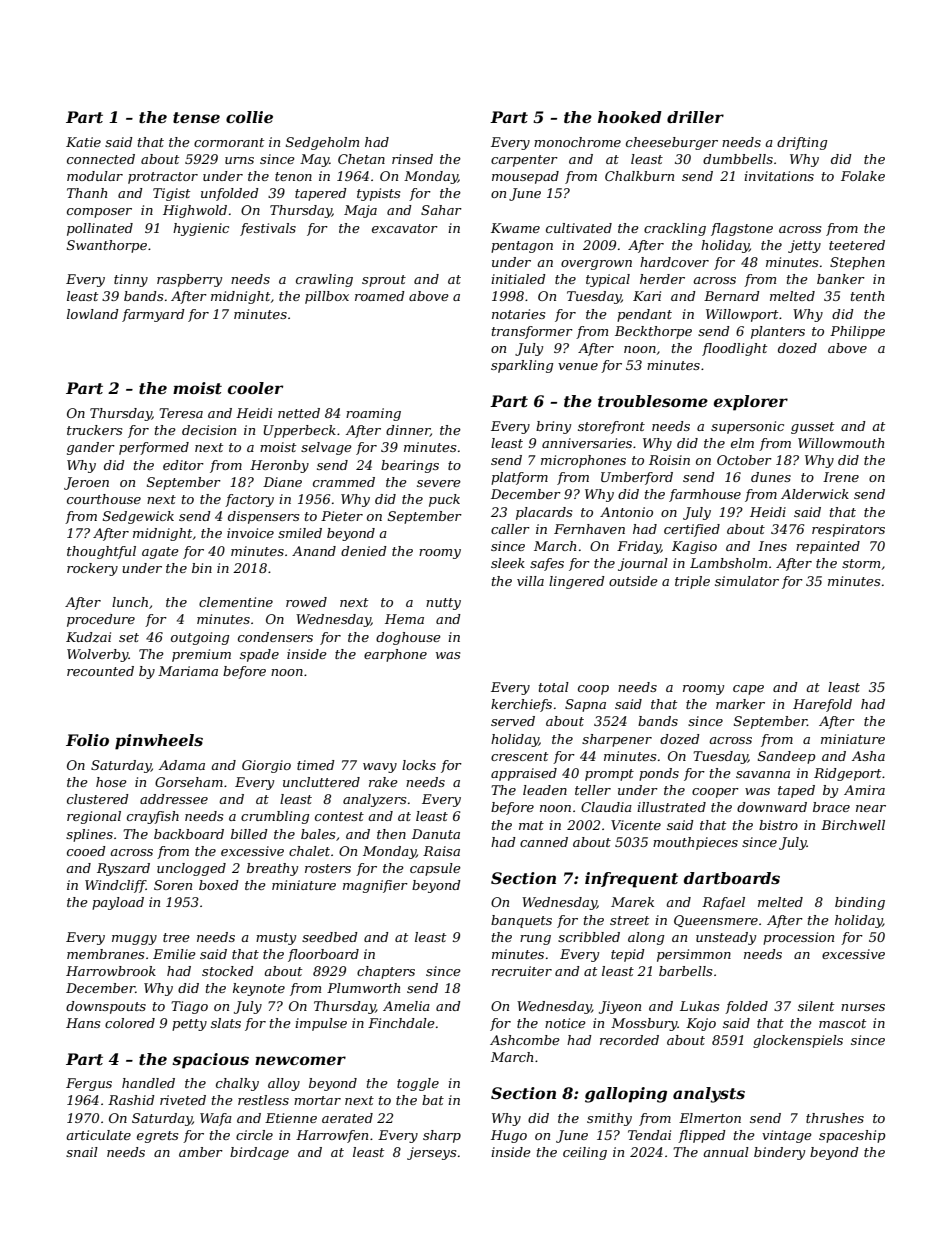  I want to click on ceiling, so click(585, 1153).
